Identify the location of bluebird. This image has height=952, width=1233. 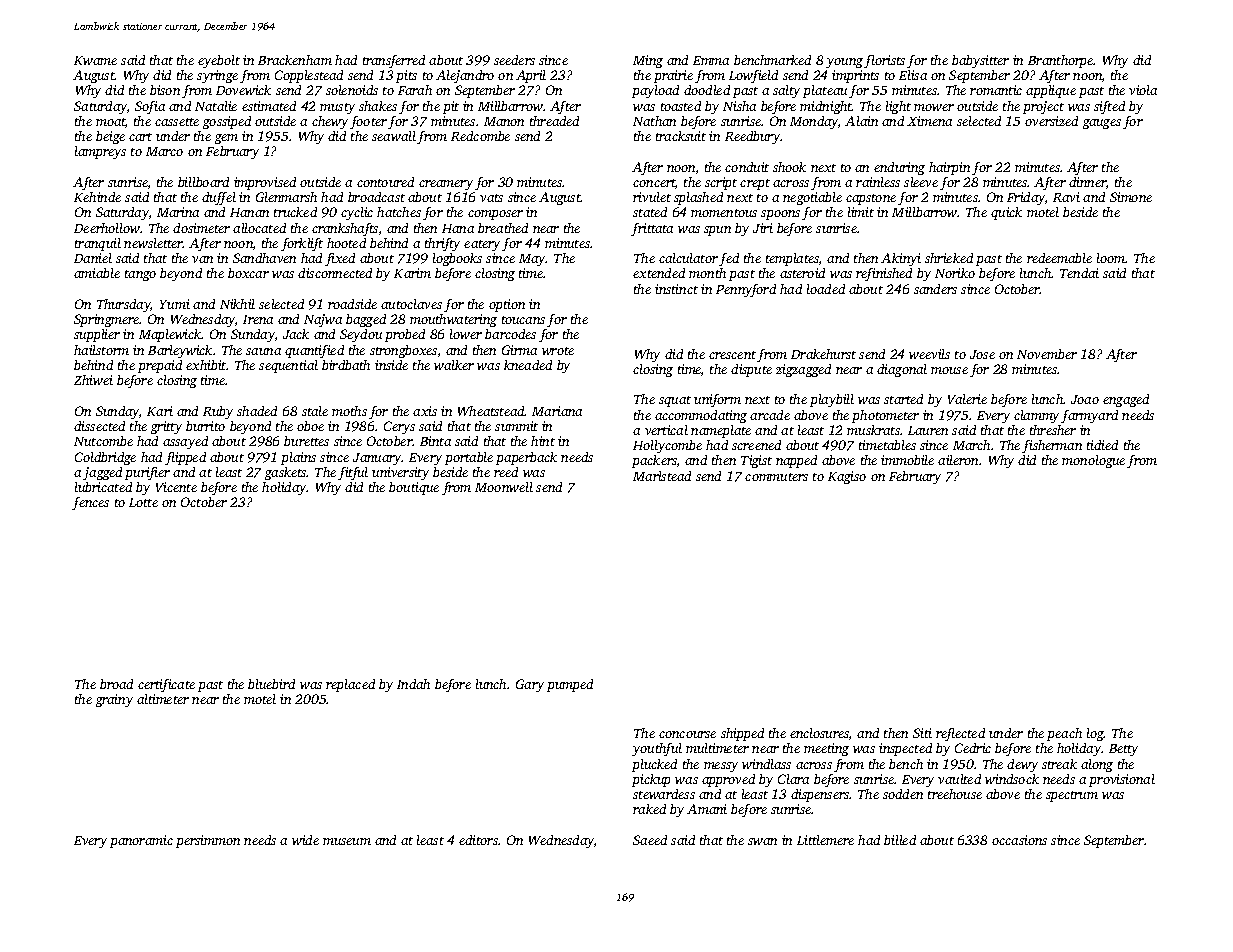
(271, 684).
